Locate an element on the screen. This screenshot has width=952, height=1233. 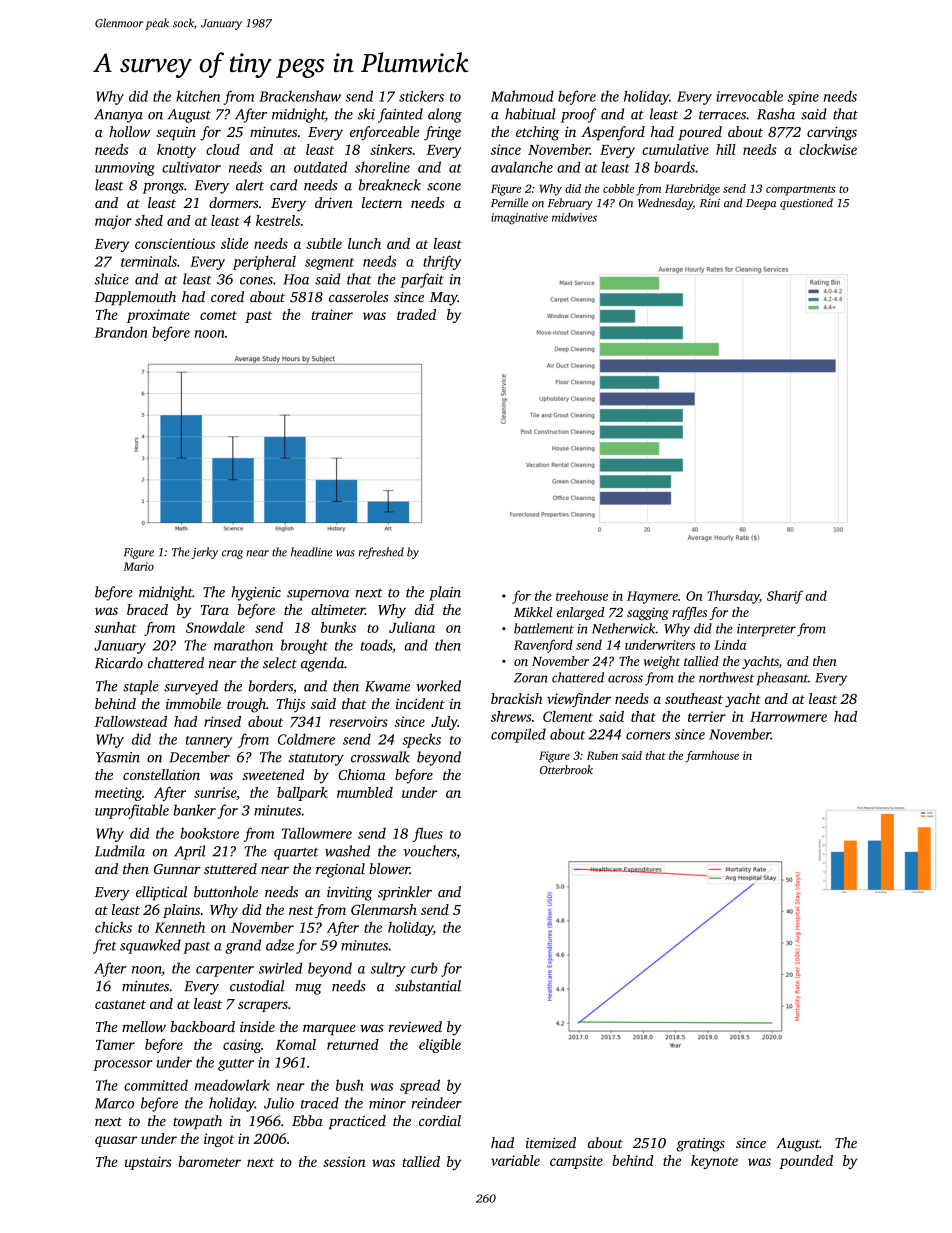
minor is located at coordinates (387, 1103).
